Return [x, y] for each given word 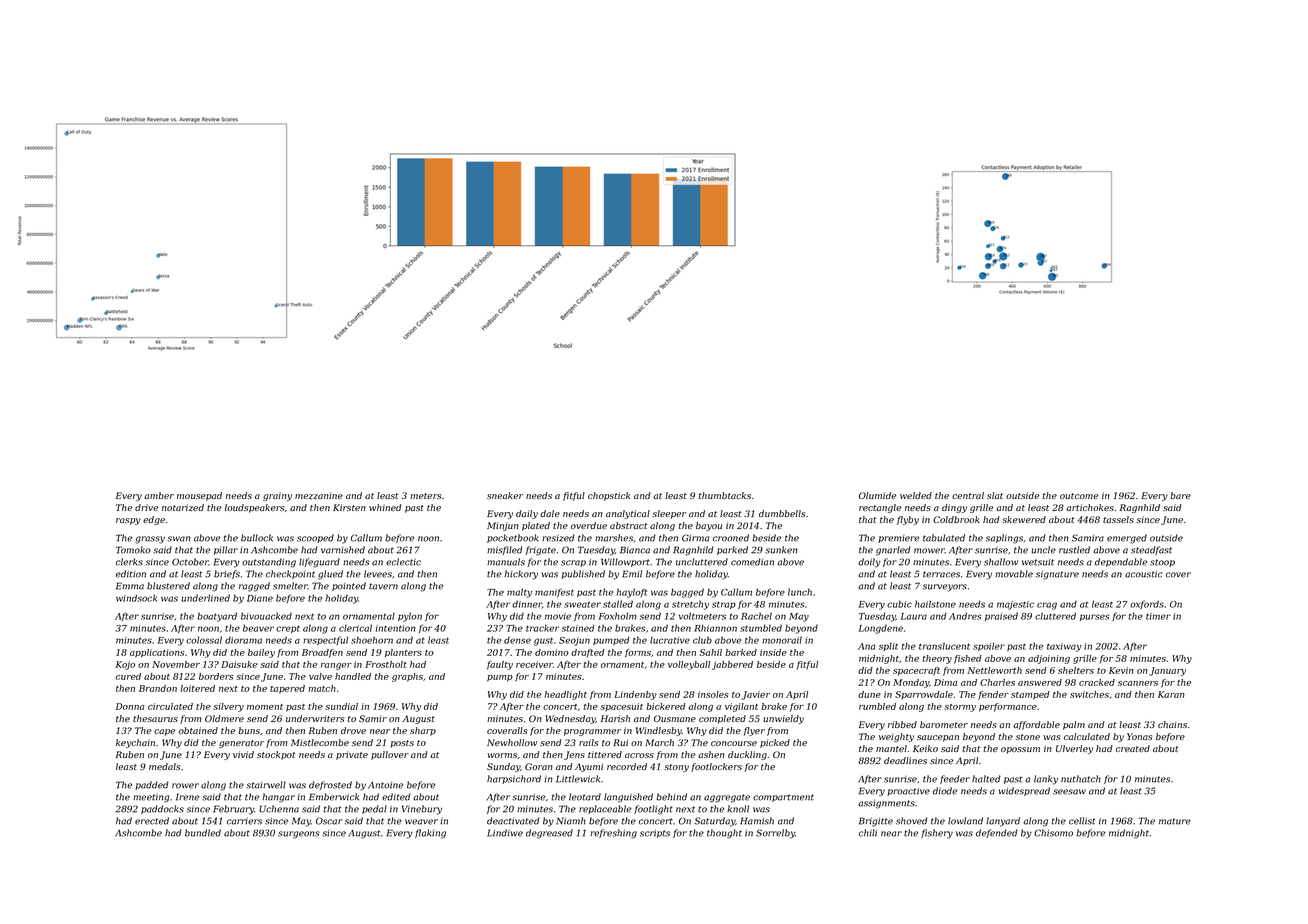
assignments [886, 804]
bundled [203, 833]
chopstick [609, 496]
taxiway [1064, 647]
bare [1180, 495]
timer [1158, 616]
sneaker [505, 495]
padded [152, 785]
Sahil [711, 652]
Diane [260, 598]
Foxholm [617, 616]
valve [320, 676]
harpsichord [514, 779]
